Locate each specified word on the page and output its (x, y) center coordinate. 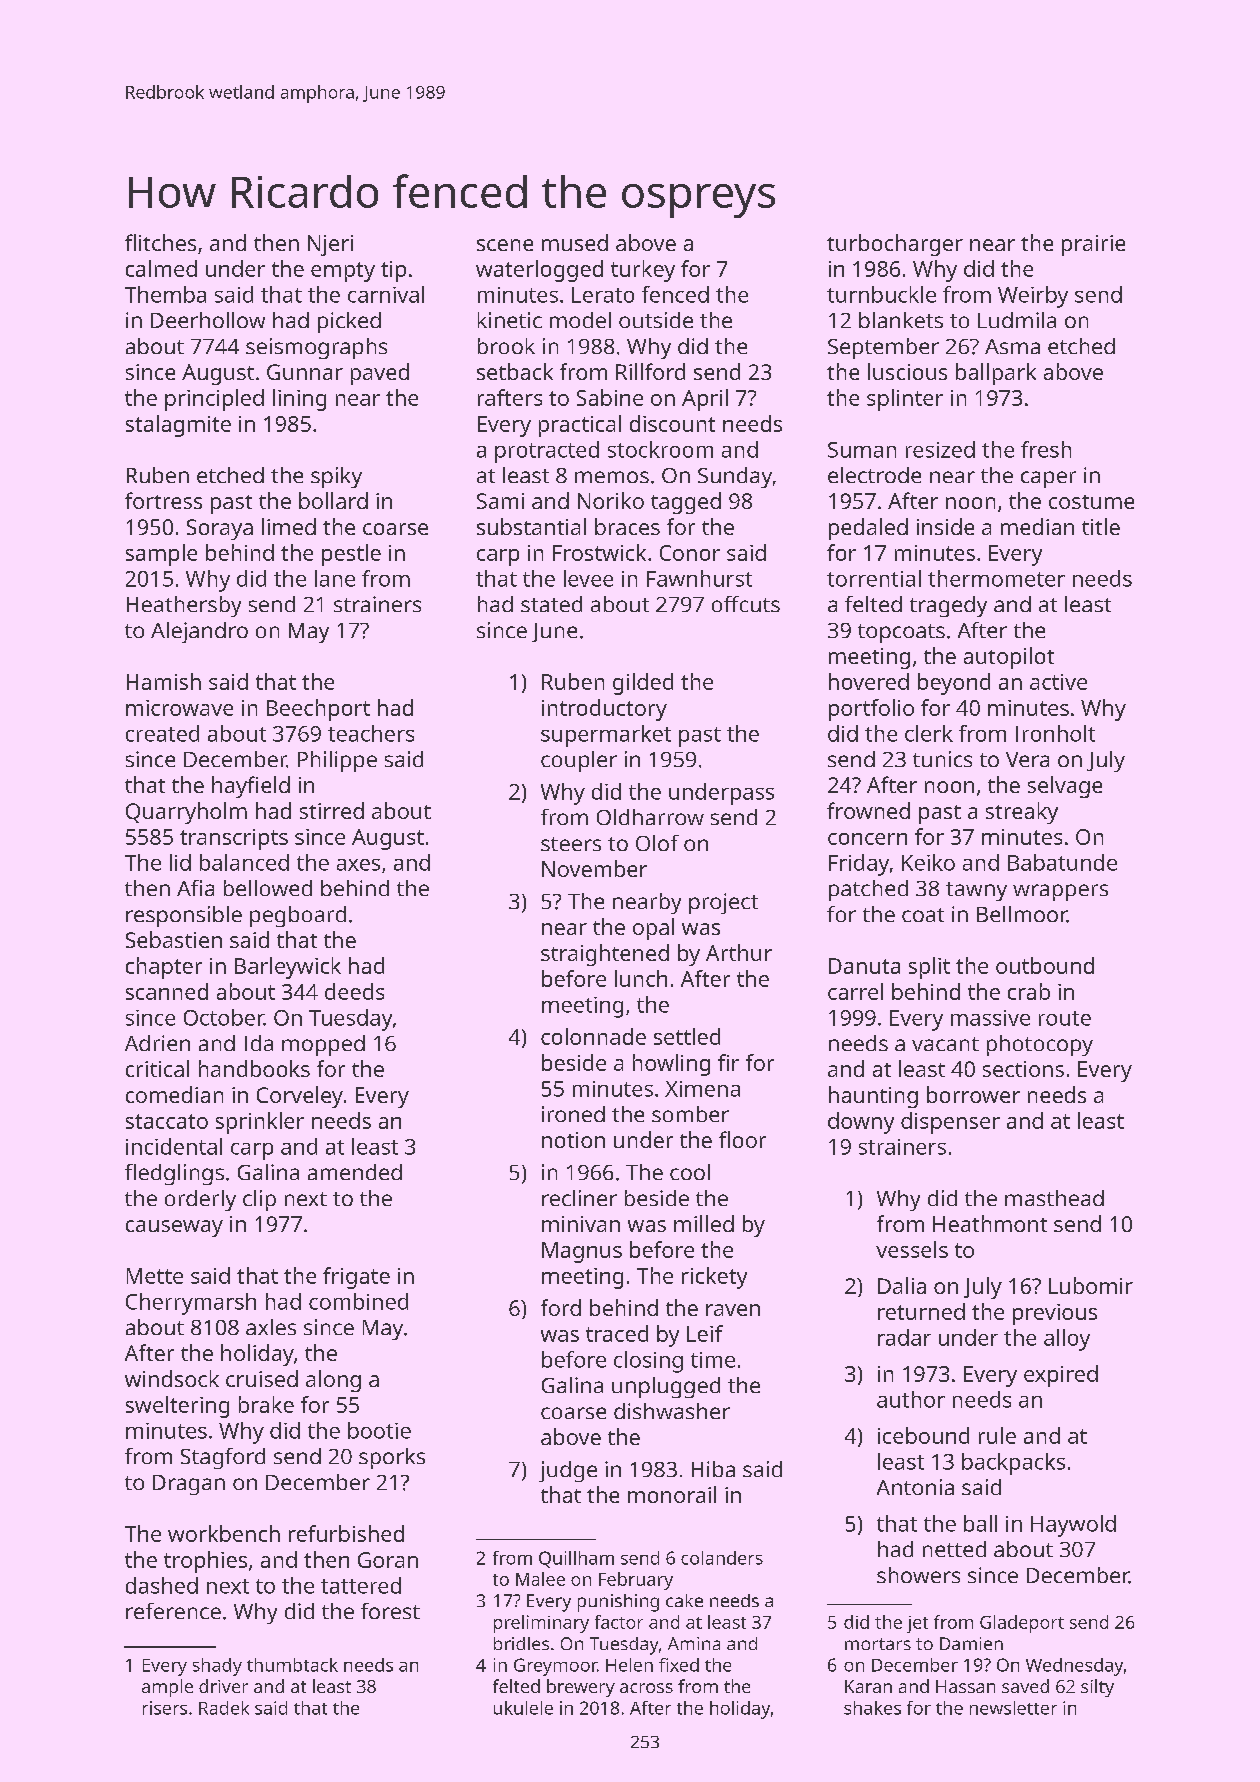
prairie (1093, 245)
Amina (694, 1643)
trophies (205, 1562)
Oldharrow (650, 817)
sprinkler (260, 1123)
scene (505, 245)
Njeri (330, 245)
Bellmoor (1022, 914)
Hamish (164, 681)
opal (653, 929)
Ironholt (1055, 733)
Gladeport (1022, 1624)
